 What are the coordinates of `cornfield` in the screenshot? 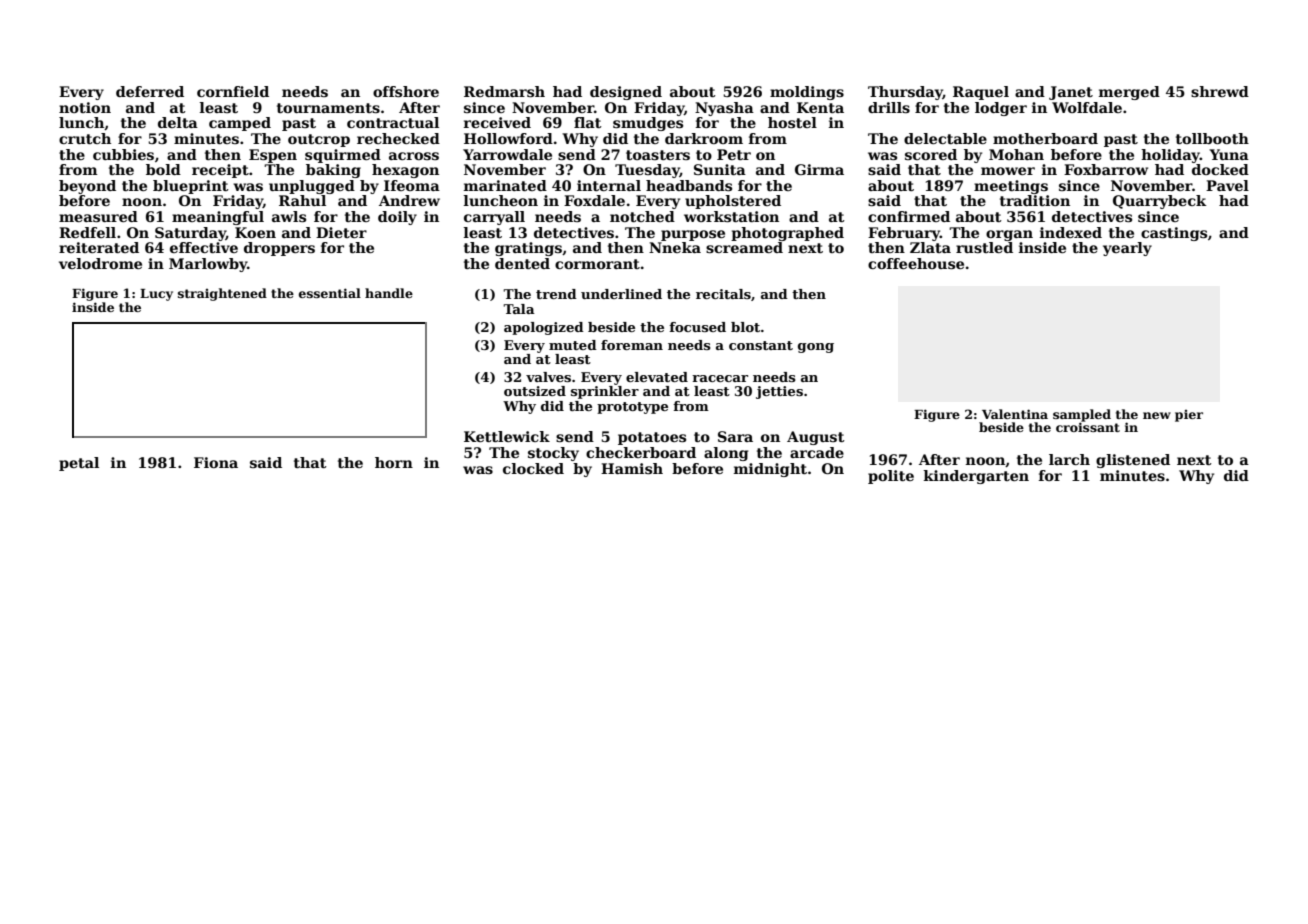 It's located at (233, 91).
